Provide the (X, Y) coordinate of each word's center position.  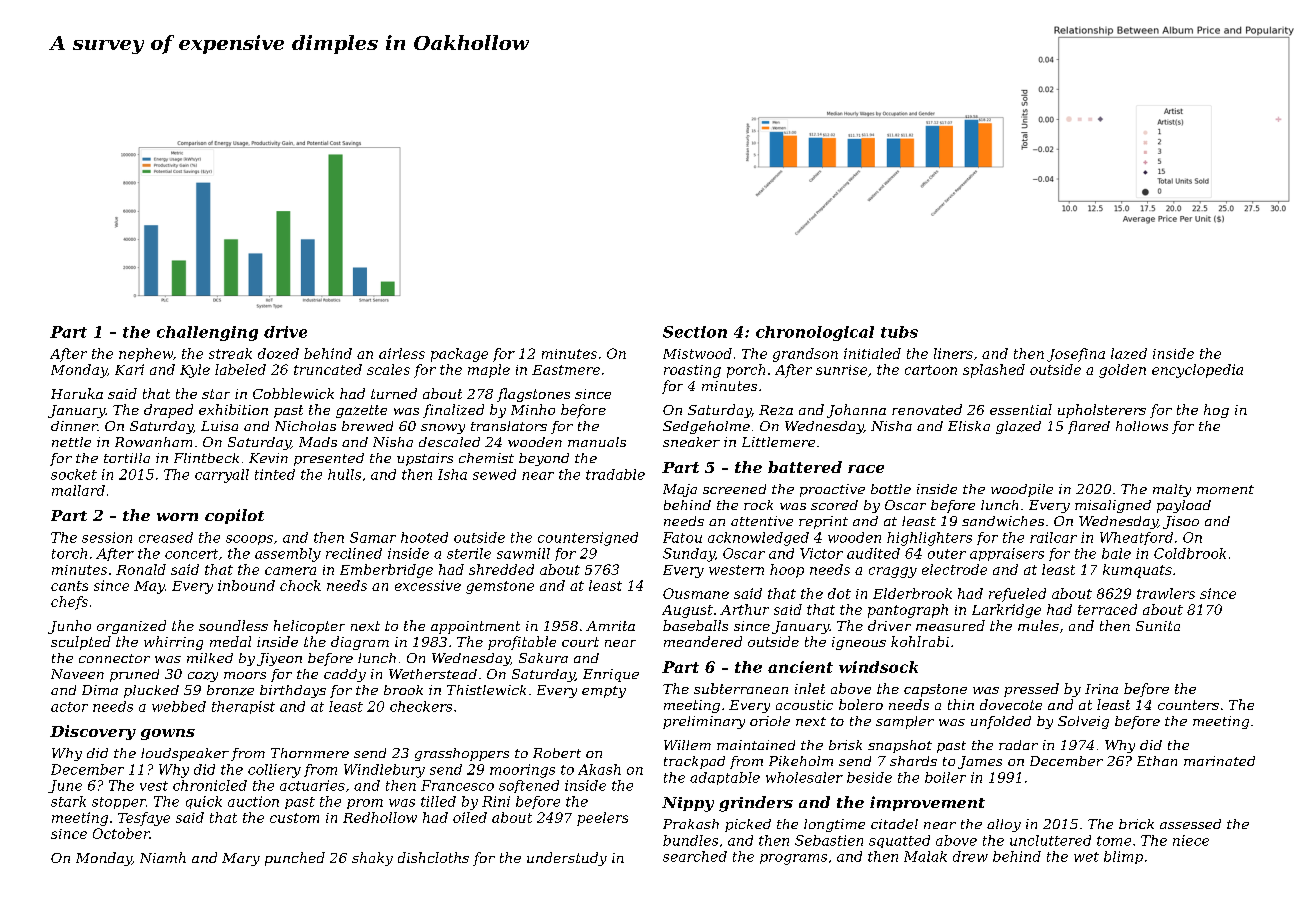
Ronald (141, 569)
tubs (899, 332)
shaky (372, 859)
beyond (544, 459)
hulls (344, 474)
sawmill (523, 553)
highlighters (929, 539)
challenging (207, 333)
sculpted (81, 643)
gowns (168, 734)
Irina (1101, 689)
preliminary (704, 722)
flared (1089, 427)
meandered (703, 641)
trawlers (1166, 593)
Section (695, 332)
